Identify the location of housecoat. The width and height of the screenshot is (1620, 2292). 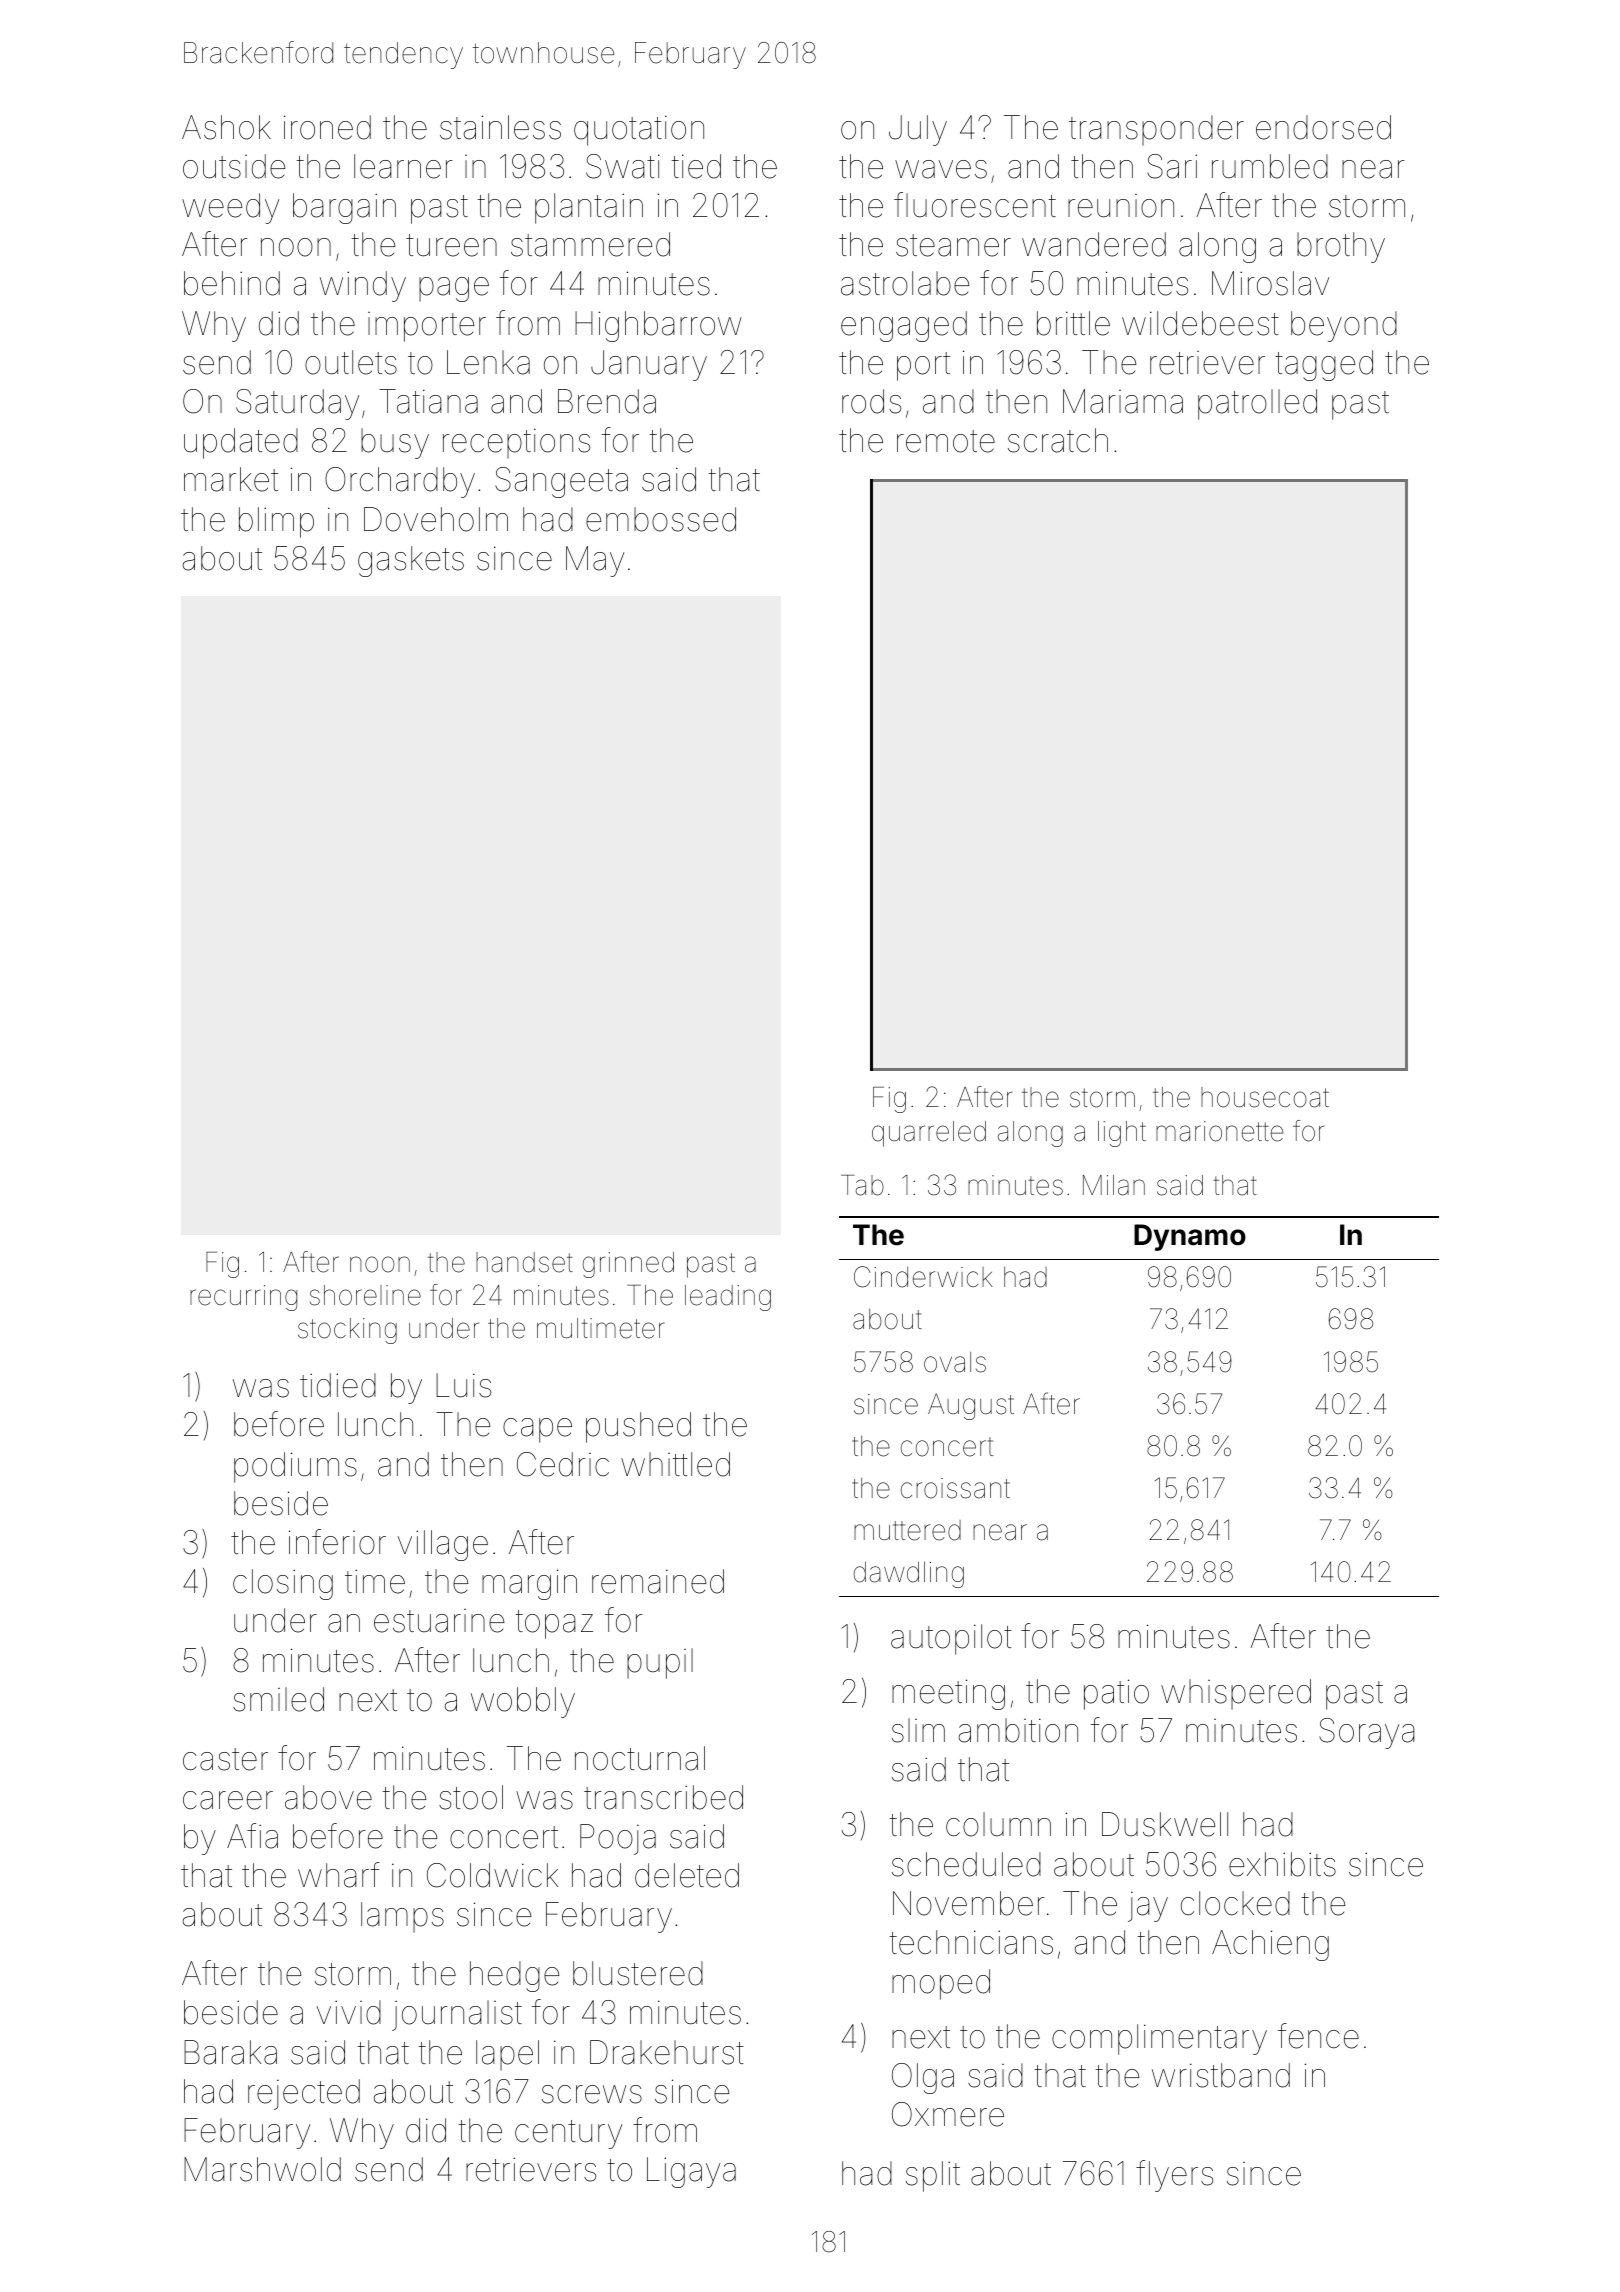
(1265, 1097).
